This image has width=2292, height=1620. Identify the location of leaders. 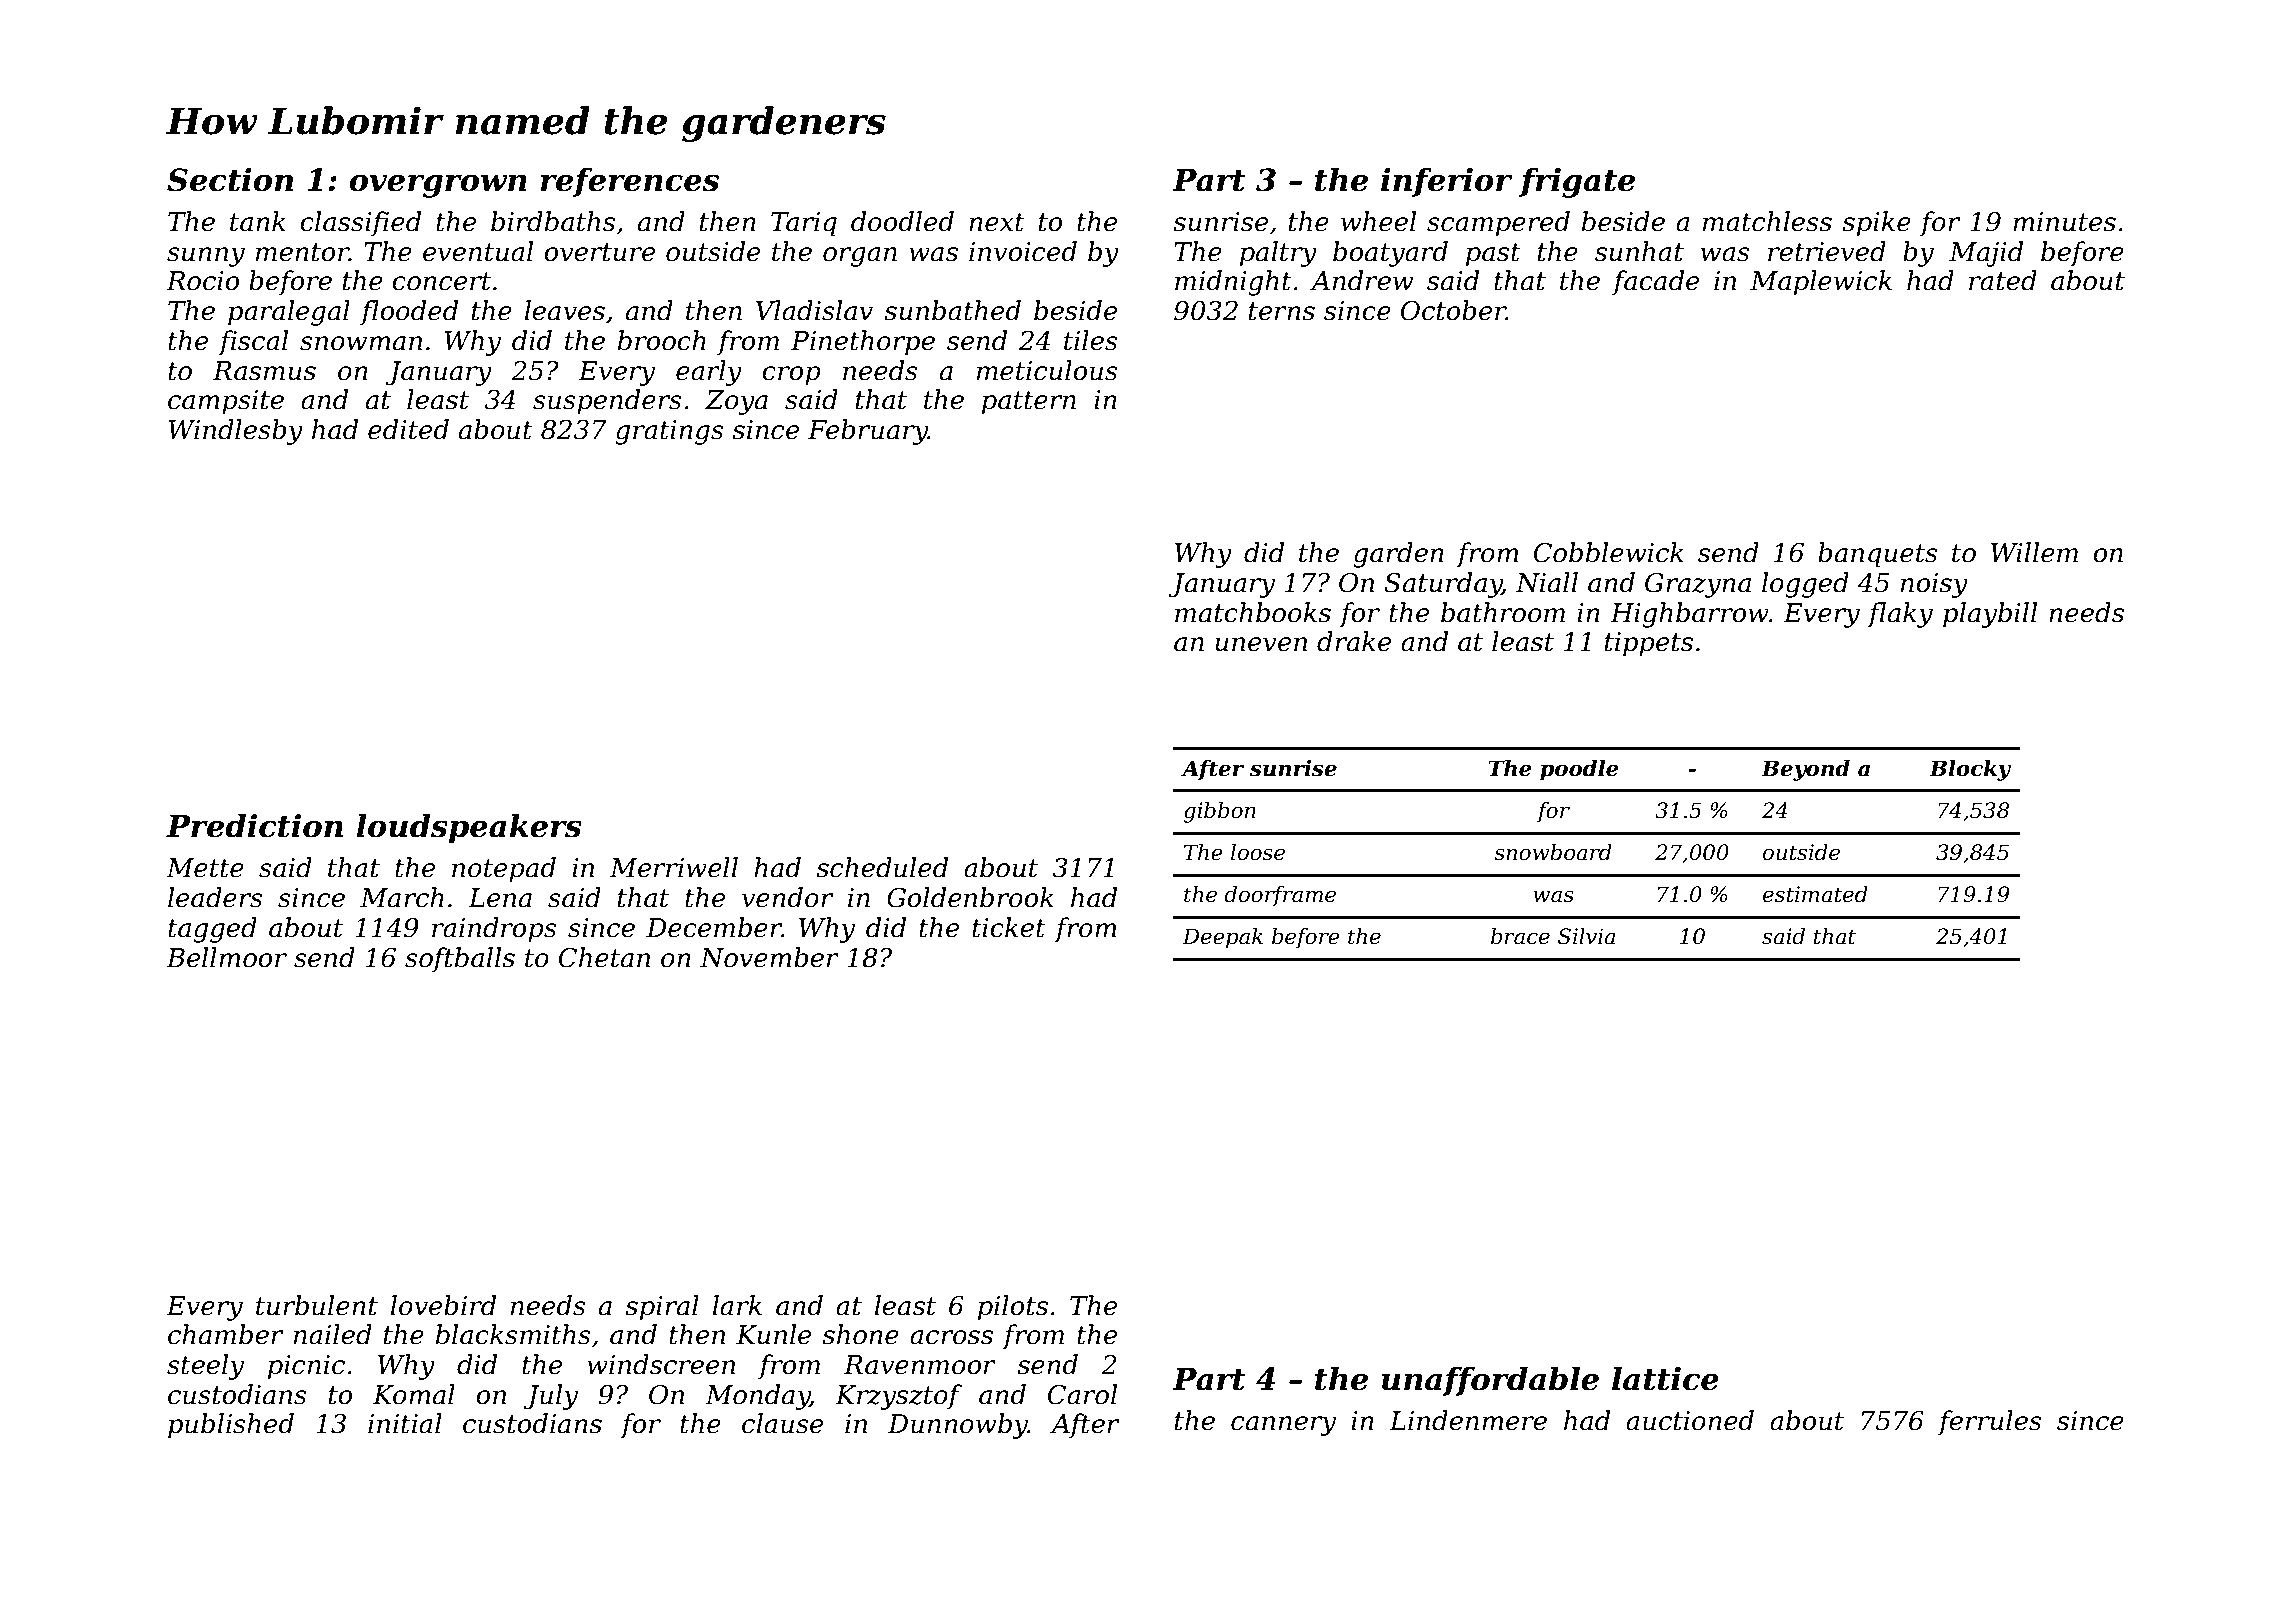
(215, 897).
